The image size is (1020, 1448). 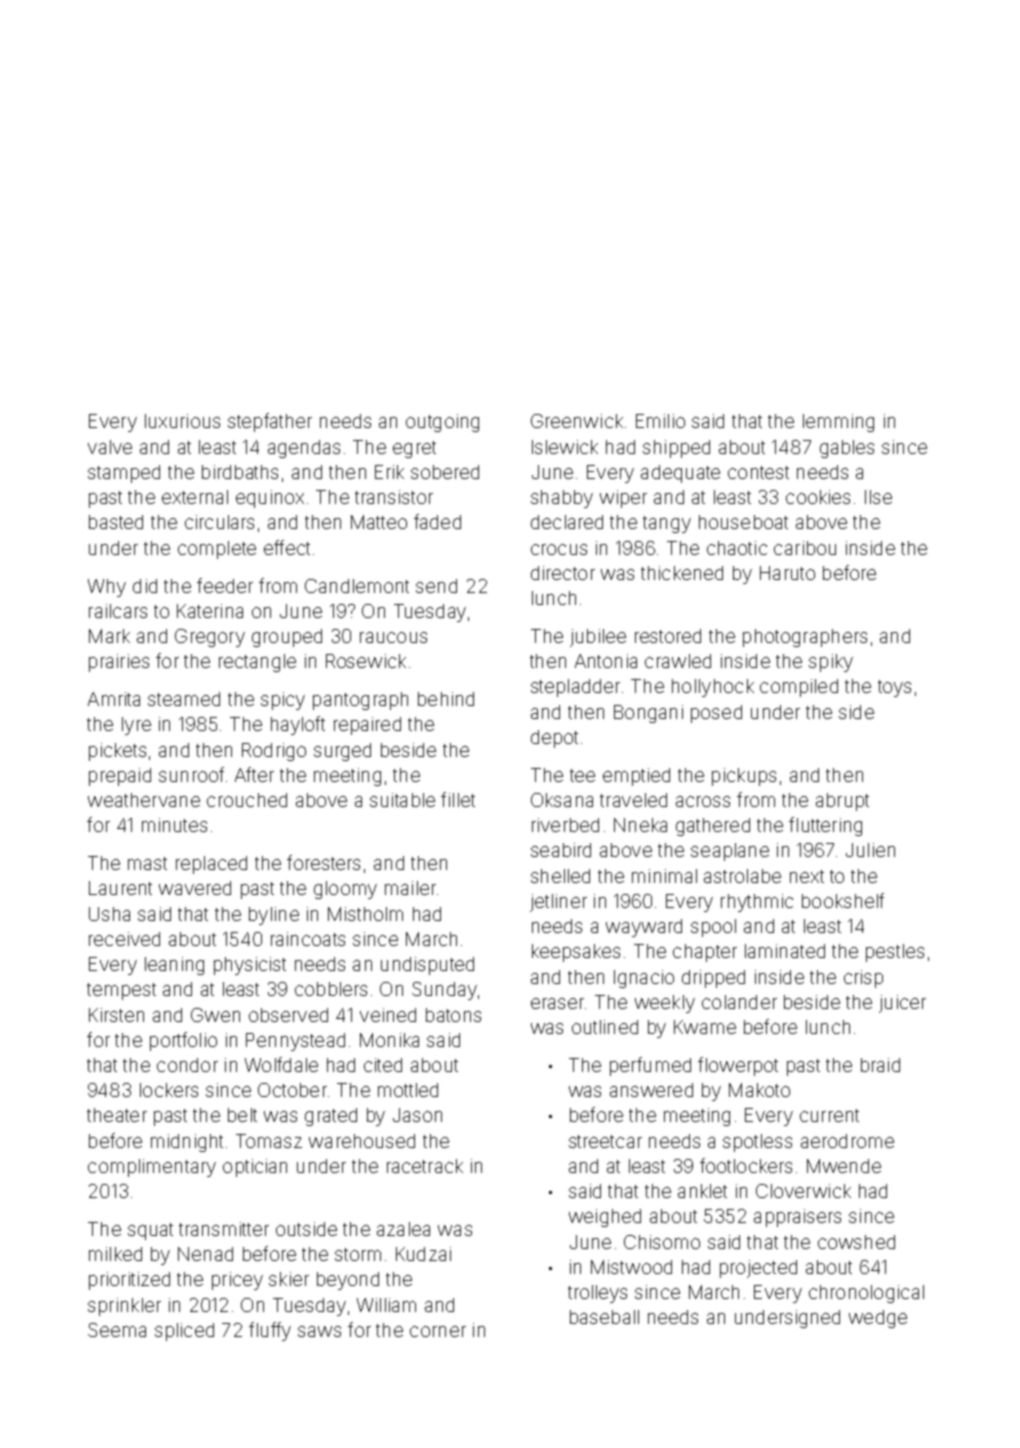 I want to click on Candlemont, so click(x=357, y=586).
